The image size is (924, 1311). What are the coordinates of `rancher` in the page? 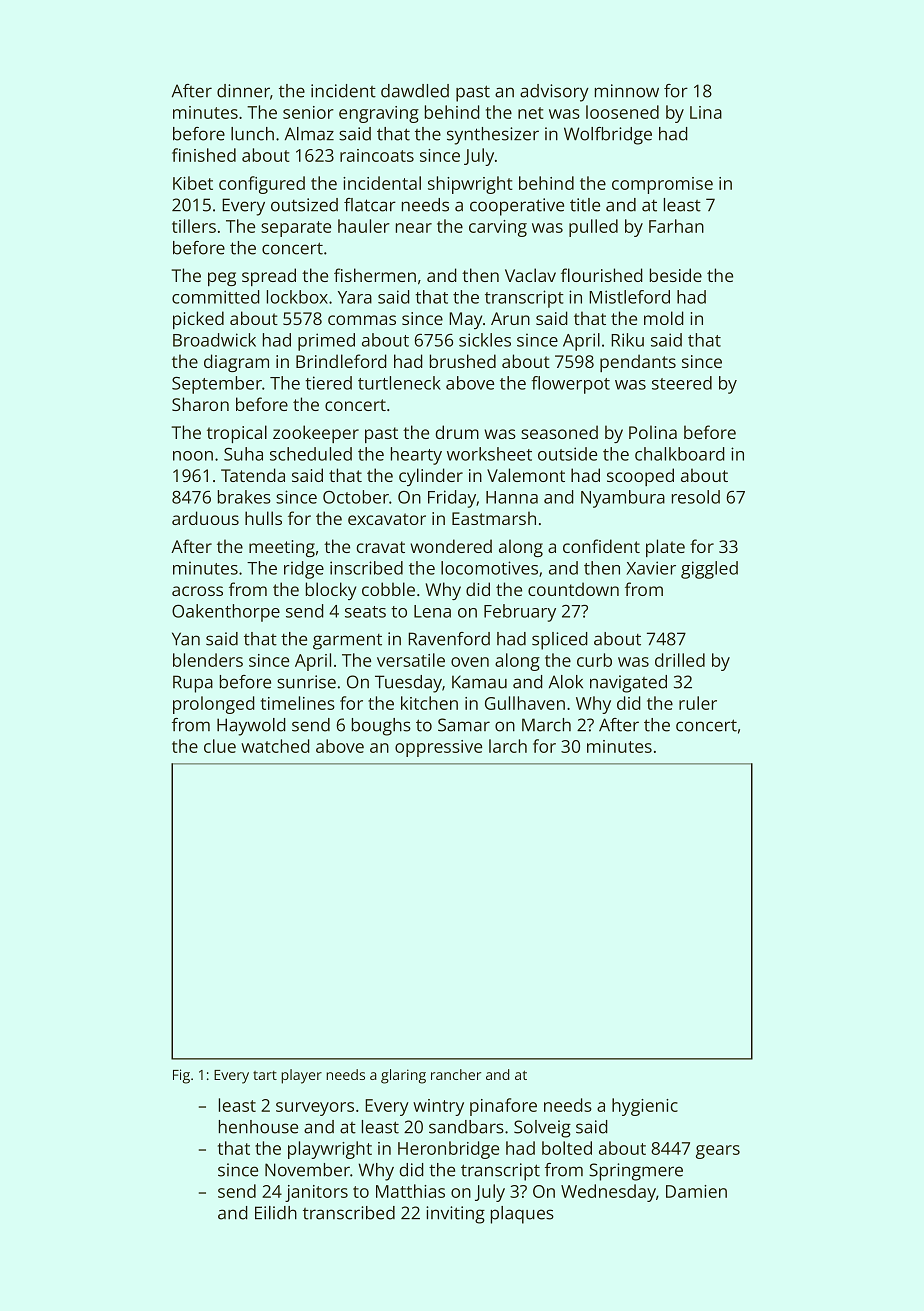 It's located at (456, 1074).
